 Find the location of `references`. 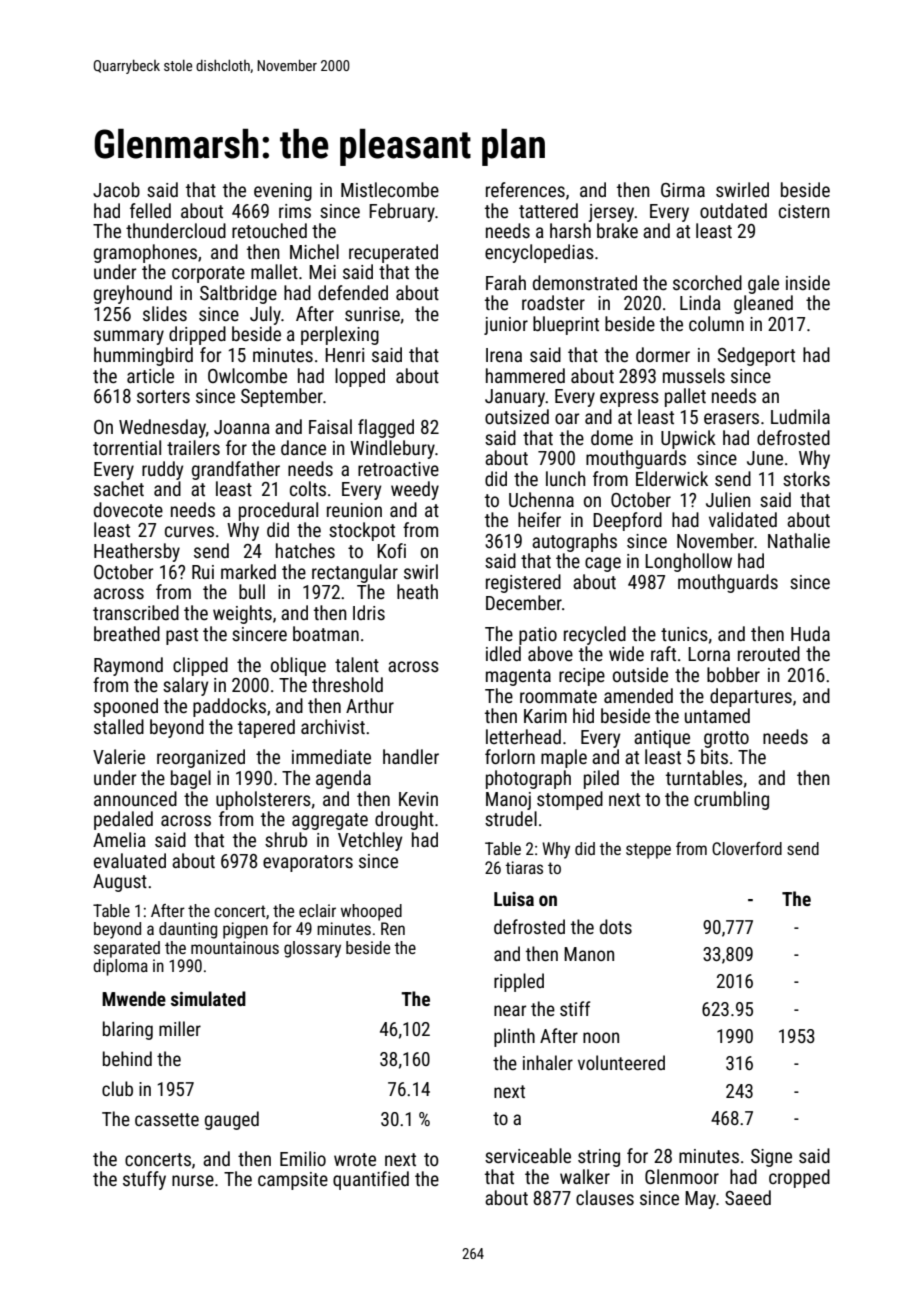

references is located at coordinates (525, 189).
